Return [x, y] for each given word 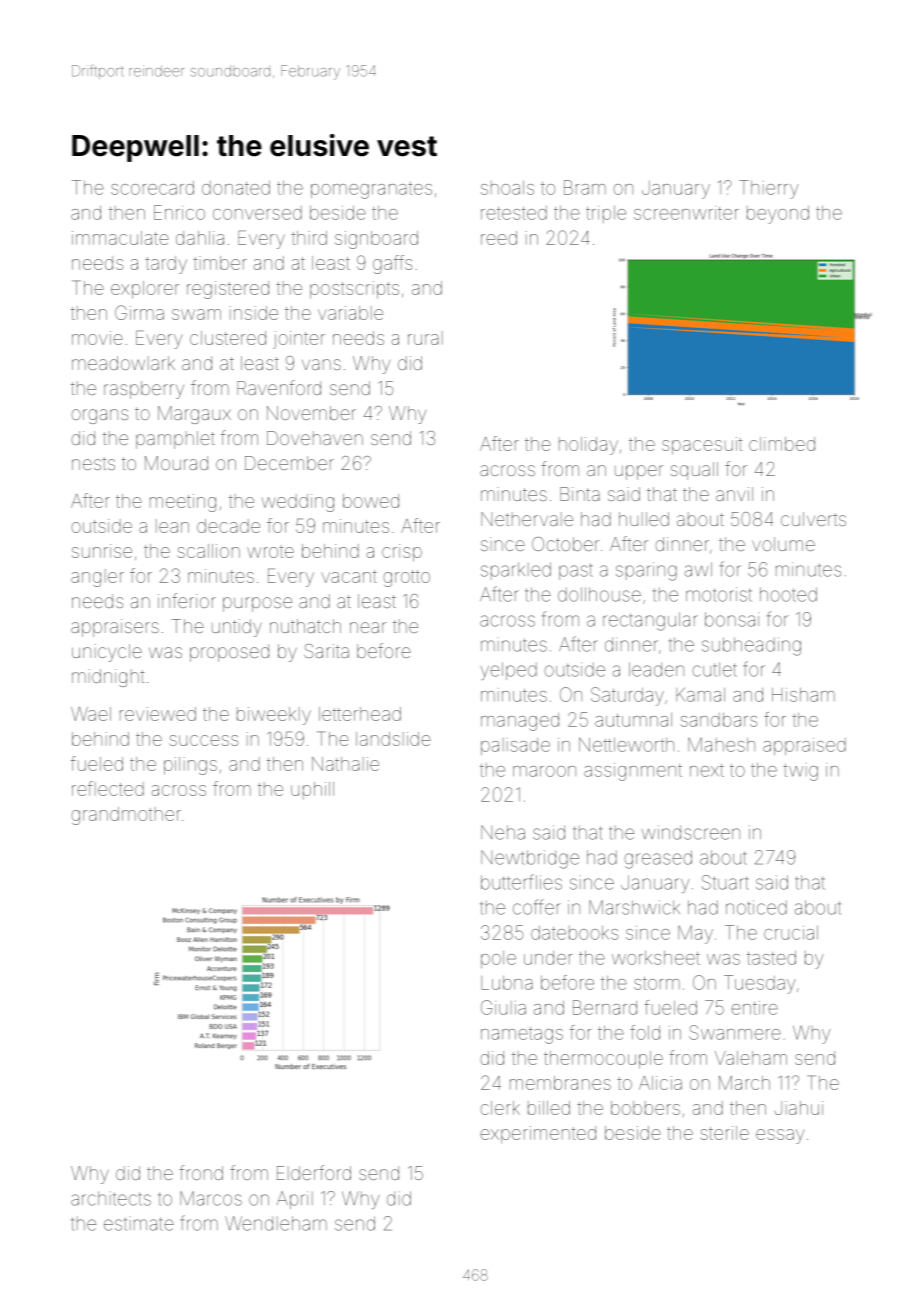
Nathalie [345, 764]
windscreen [691, 832]
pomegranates [371, 190]
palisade [515, 746]
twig [800, 772]
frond [201, 1172]
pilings [190, 766]
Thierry [769, 189]
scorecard [152, 188]
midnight [108, 678]
